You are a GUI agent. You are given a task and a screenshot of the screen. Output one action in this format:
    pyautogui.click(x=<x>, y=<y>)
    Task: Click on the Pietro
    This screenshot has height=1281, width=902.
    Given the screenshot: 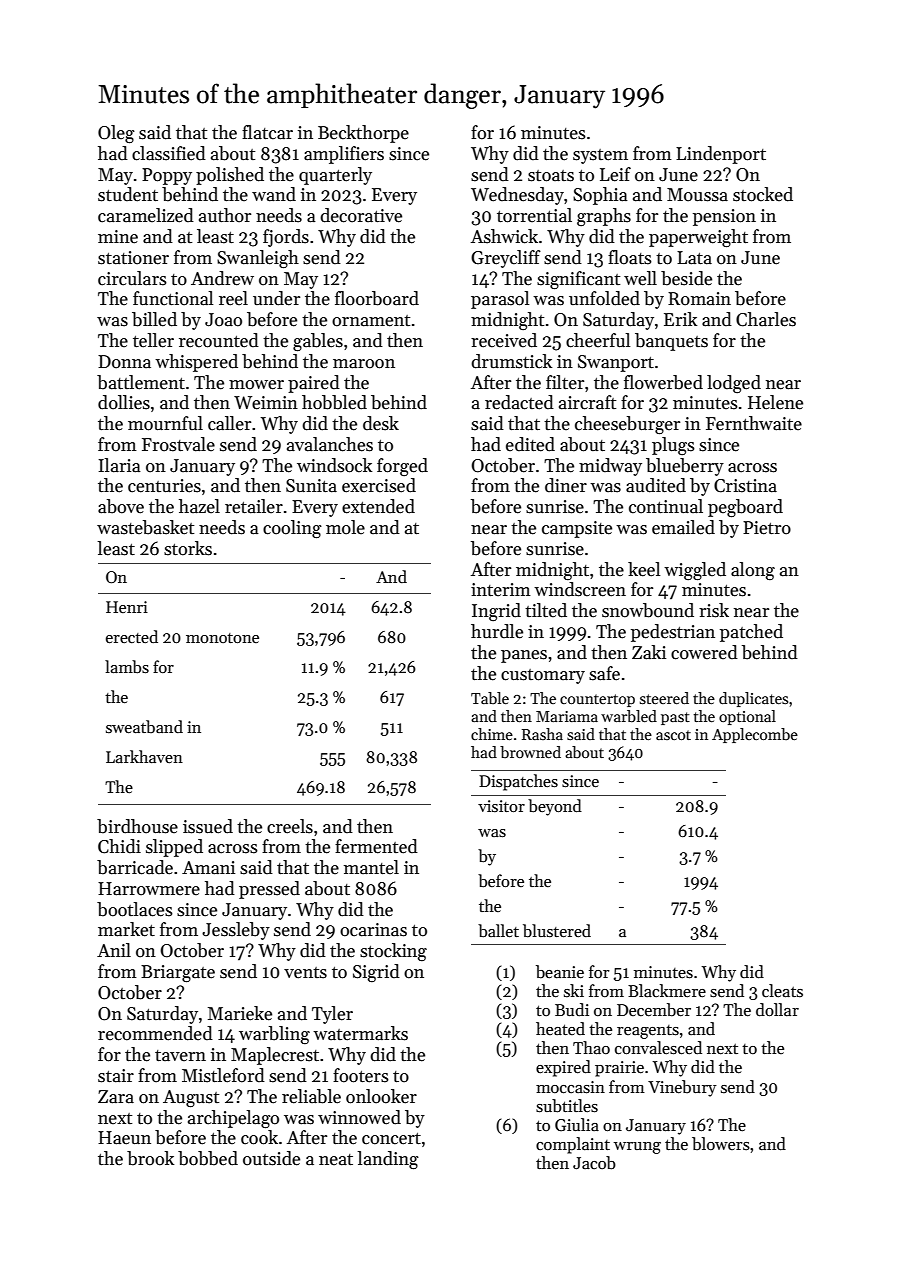 What is the action you would take?
    pyautogui.click(x=767, y=528)
